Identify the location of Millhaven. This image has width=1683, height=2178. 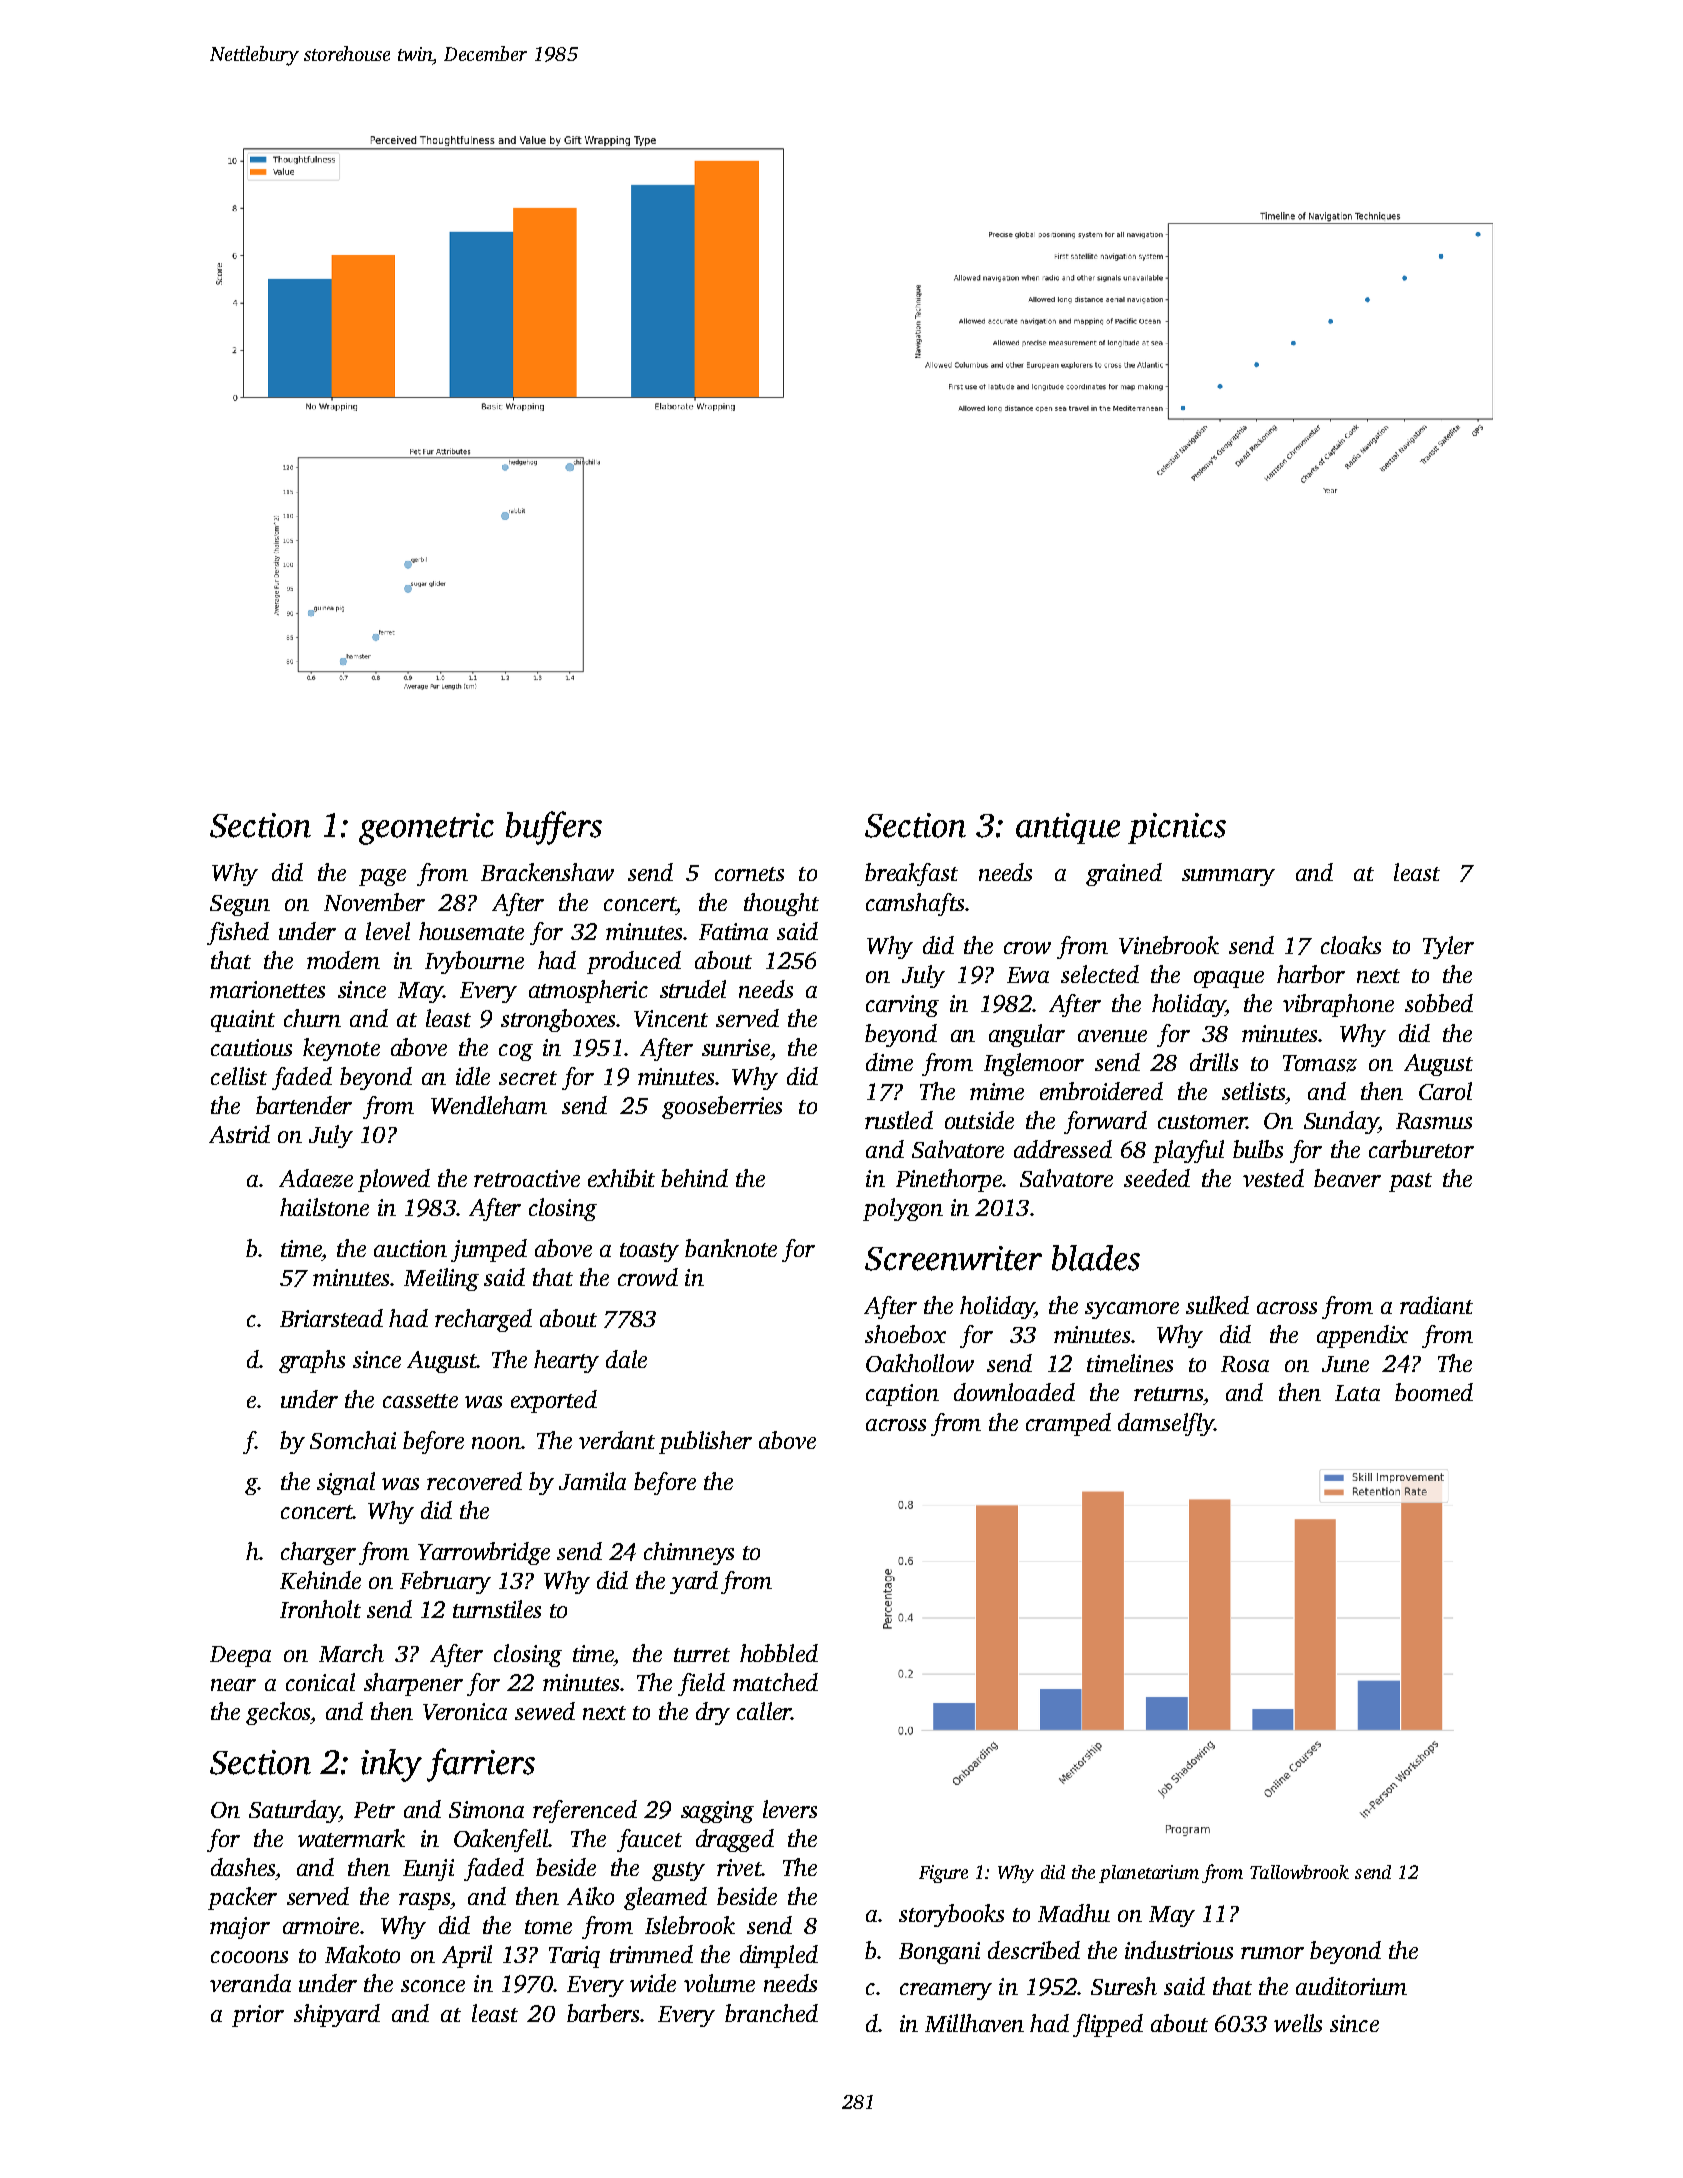
(974, 2023).
